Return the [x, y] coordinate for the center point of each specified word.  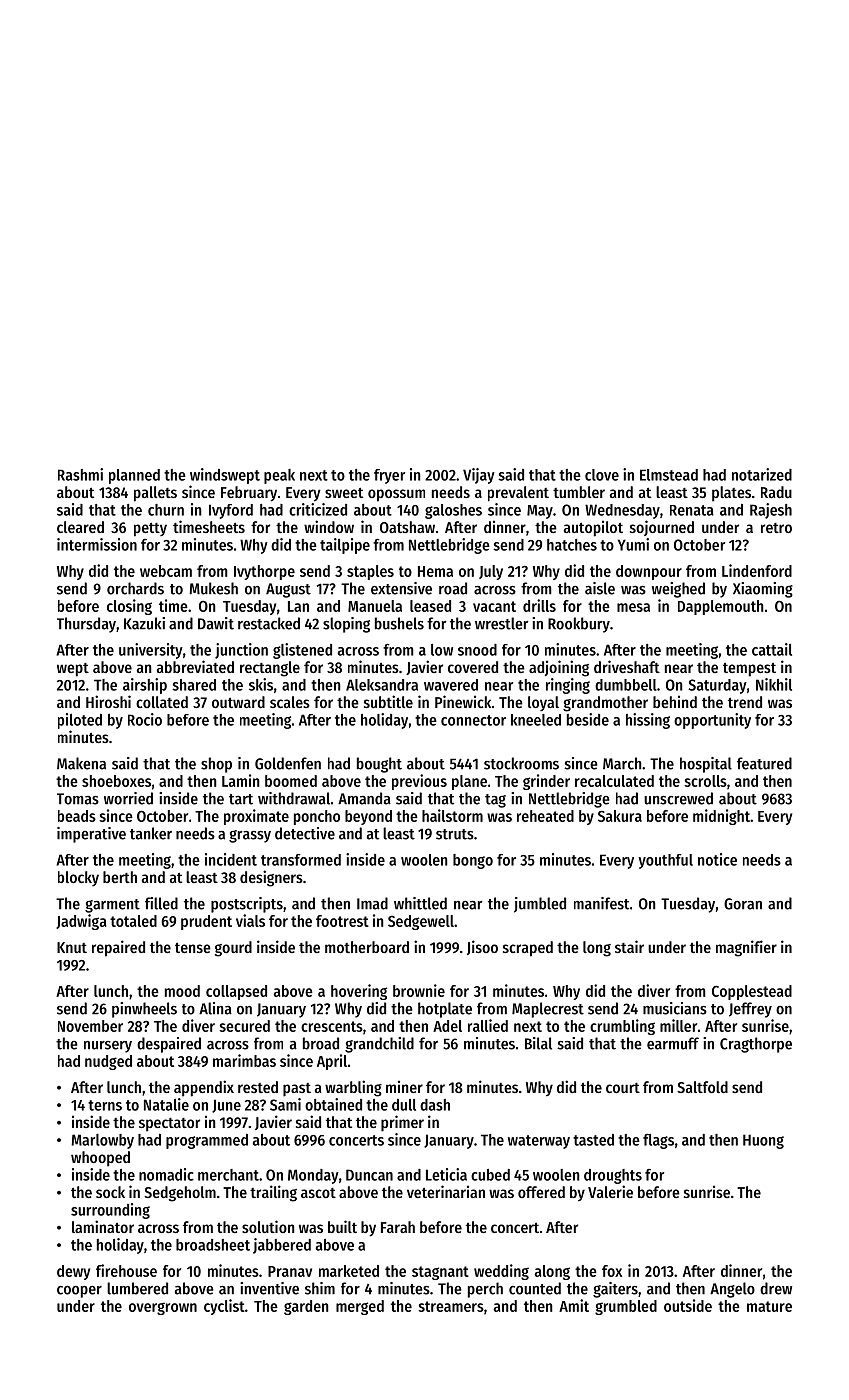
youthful [665, 861]
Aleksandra [382, 685]
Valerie [610, 1191]
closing [129, 607]
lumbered [137, 1288]
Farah [398, 1227]
